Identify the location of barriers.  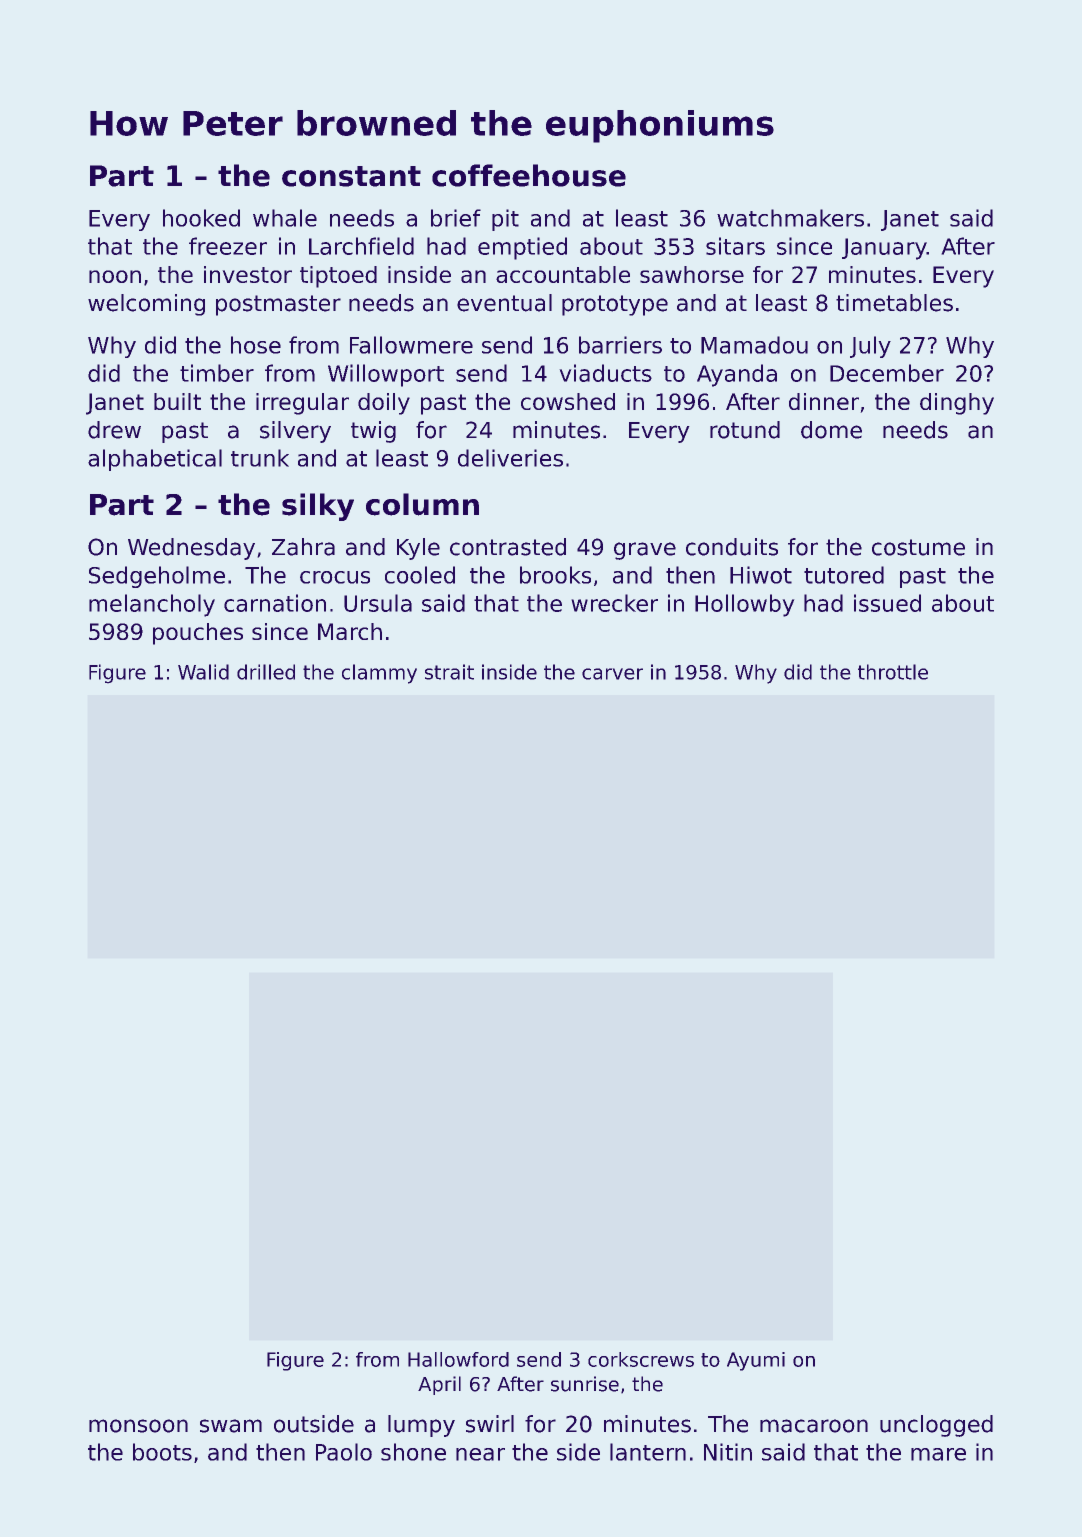
(620, 345).
